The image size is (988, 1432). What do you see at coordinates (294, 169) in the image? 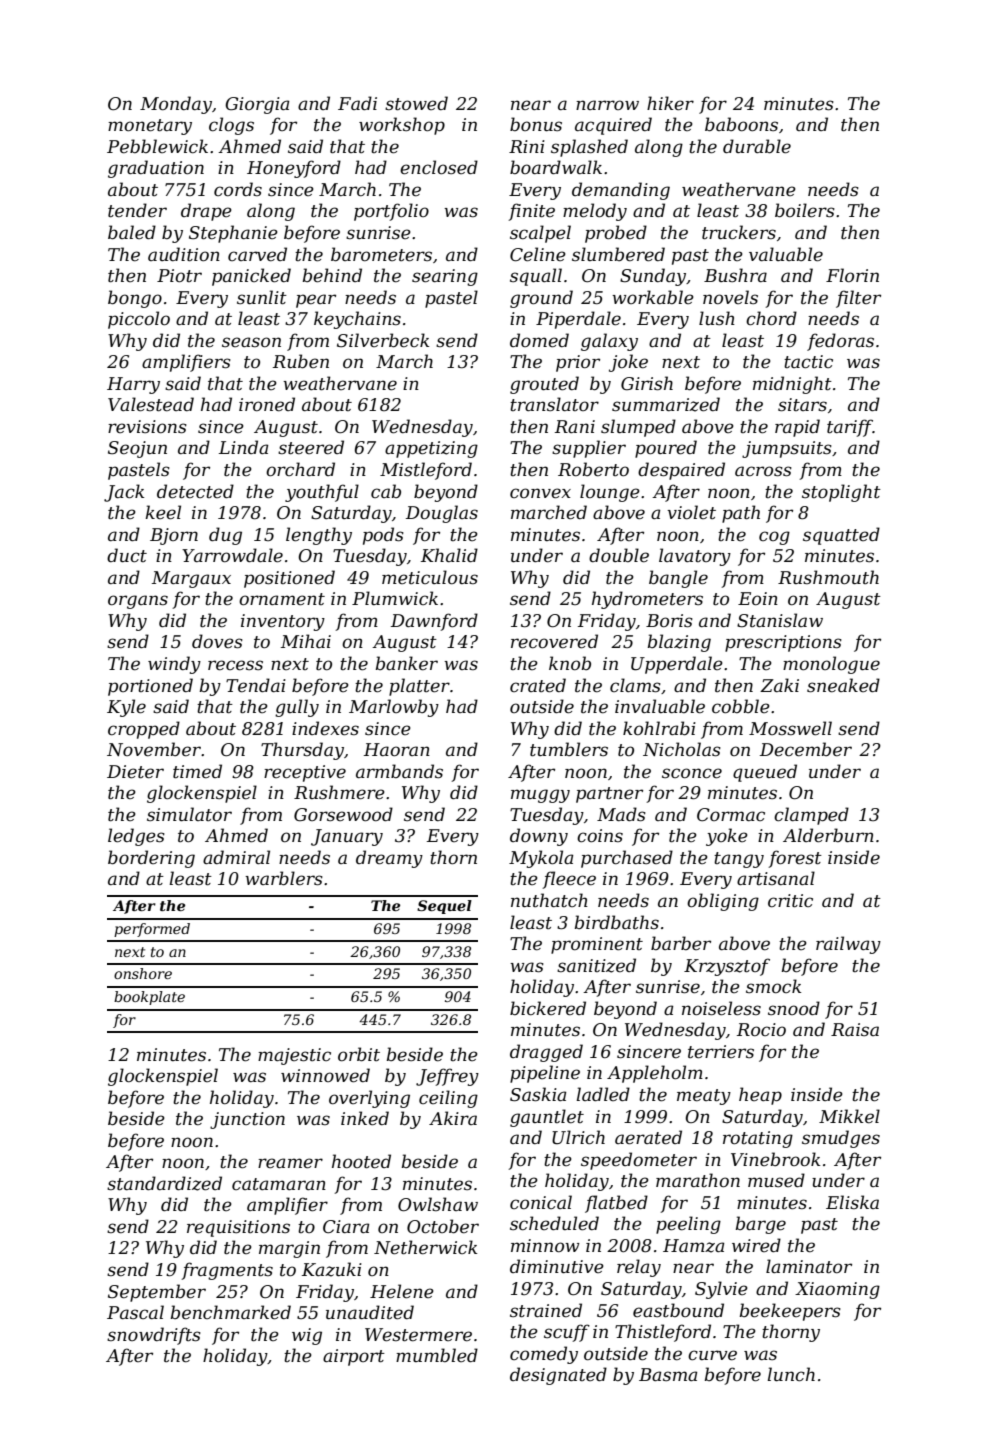
I see `Honeyford` at bounding box center [294, 169].
